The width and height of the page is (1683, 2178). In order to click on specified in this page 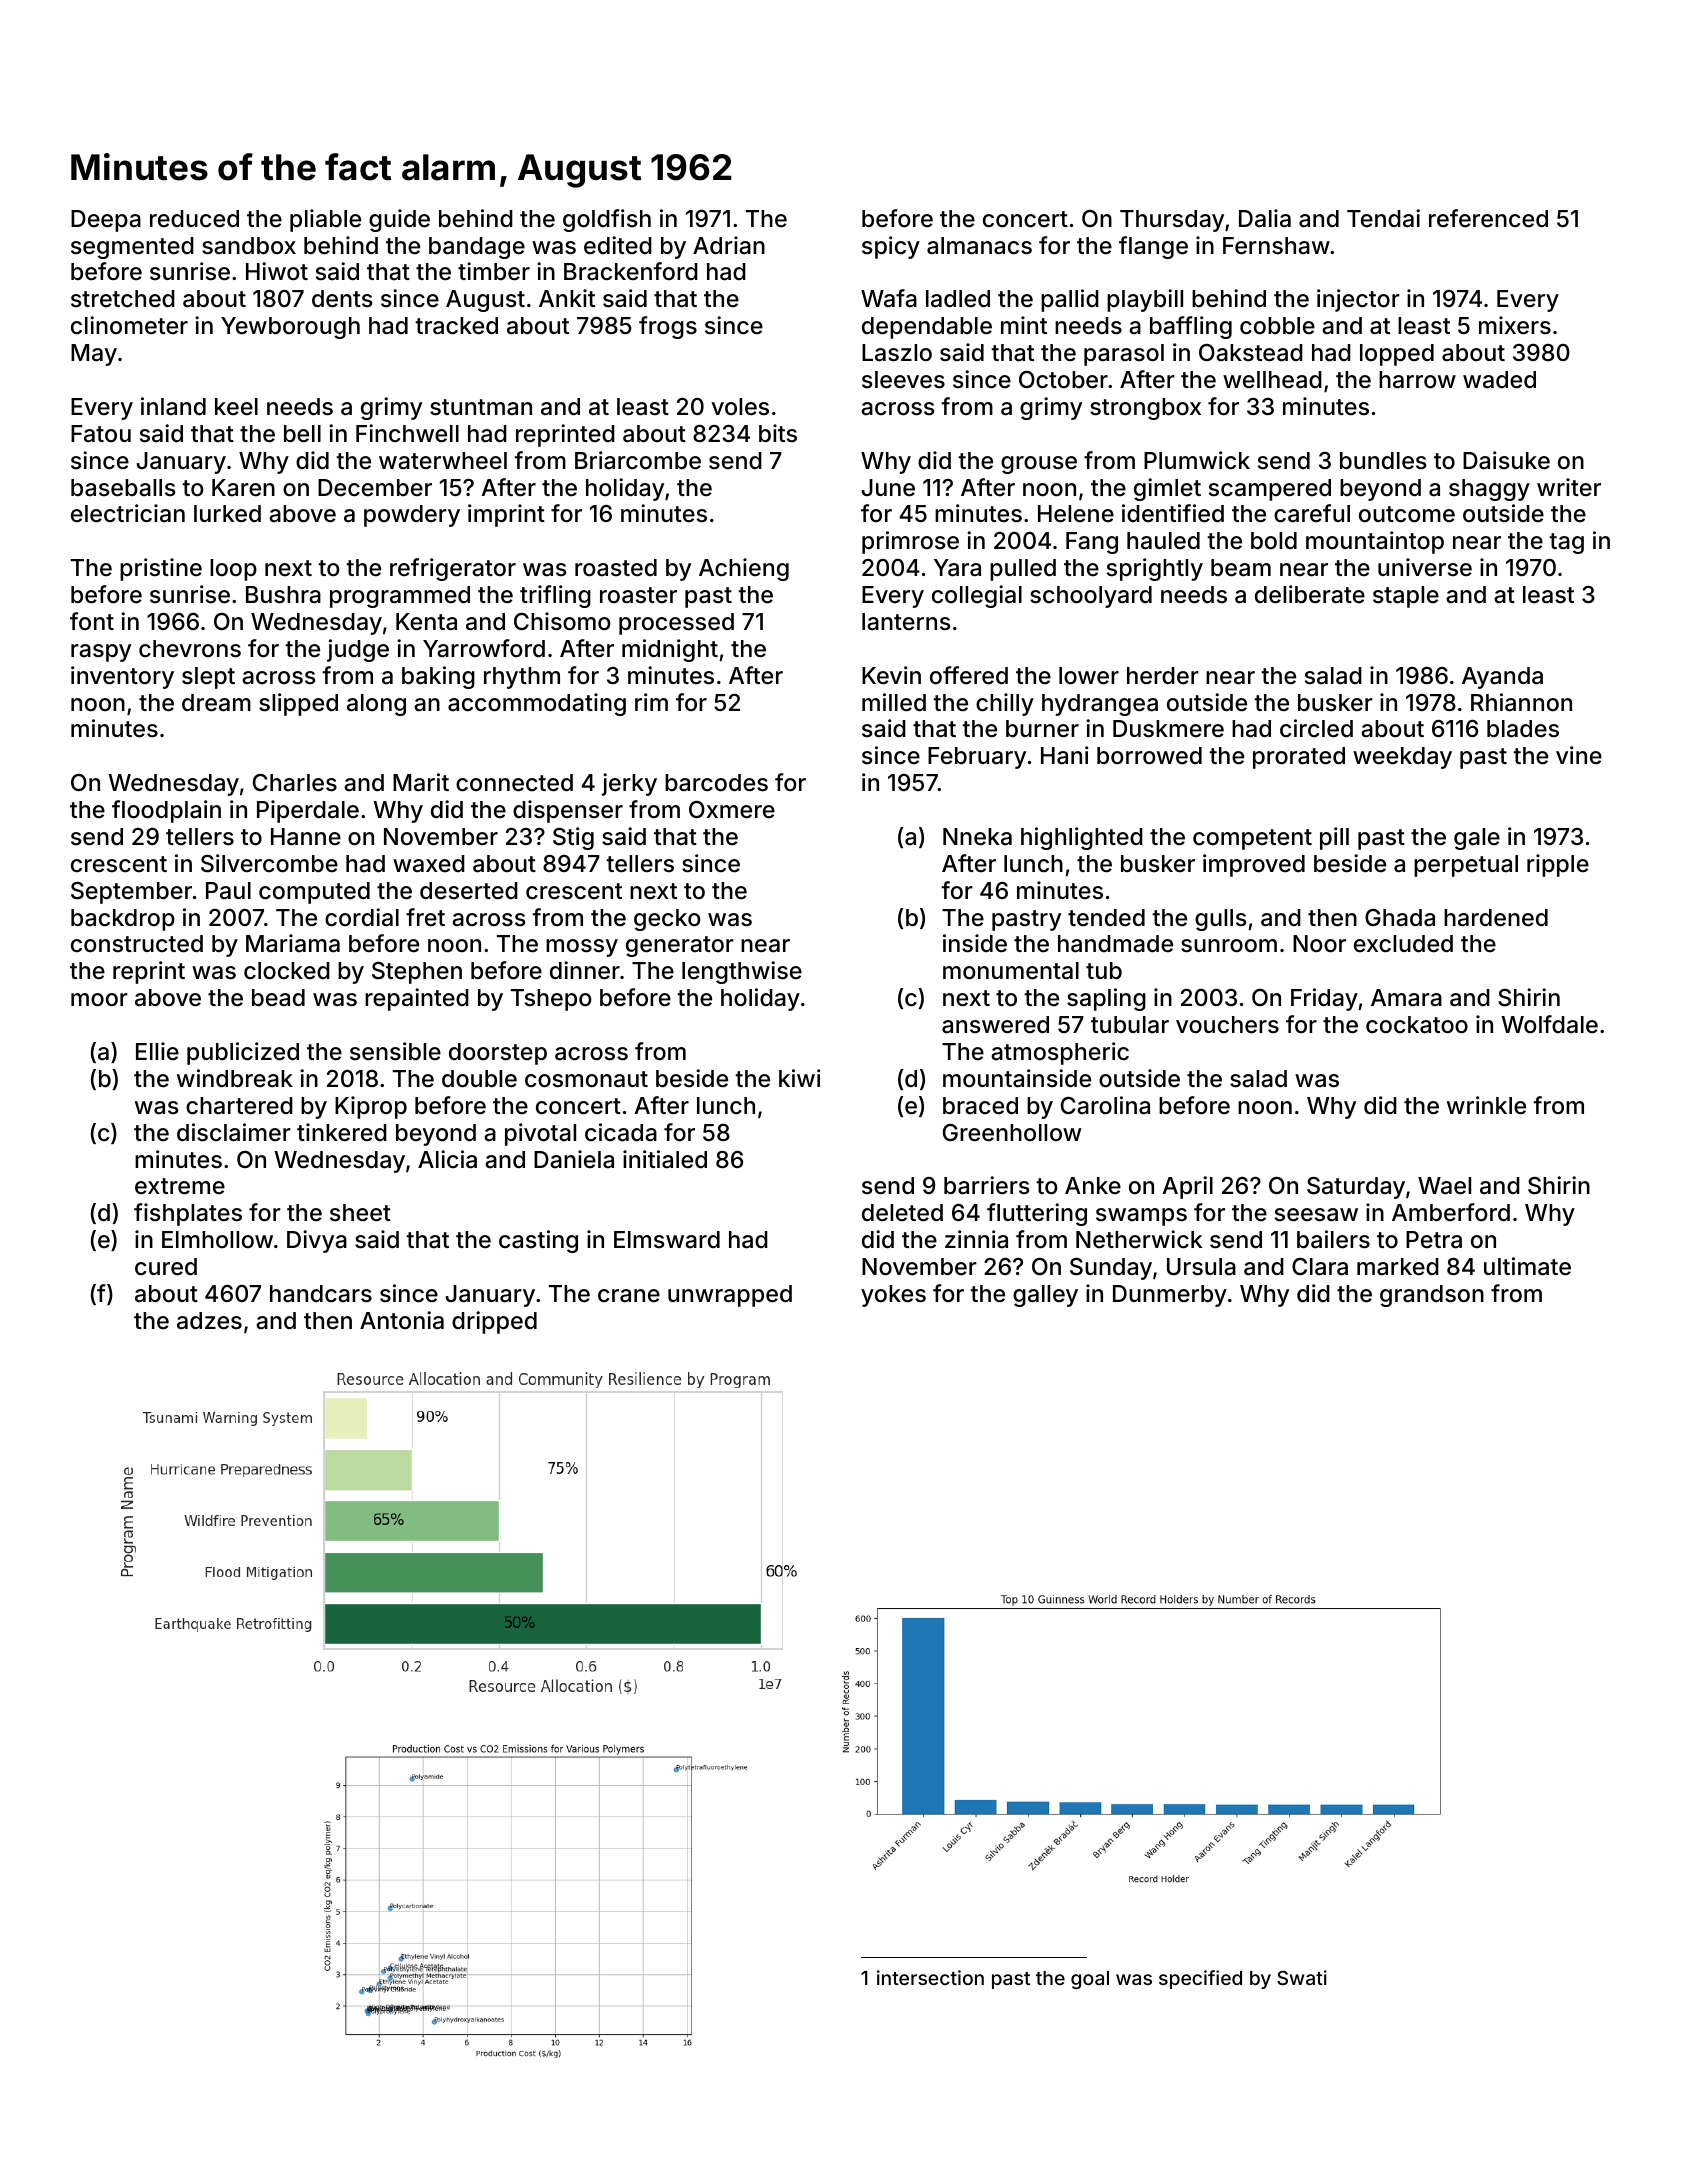, I will do `click(1200, 1979)`.
